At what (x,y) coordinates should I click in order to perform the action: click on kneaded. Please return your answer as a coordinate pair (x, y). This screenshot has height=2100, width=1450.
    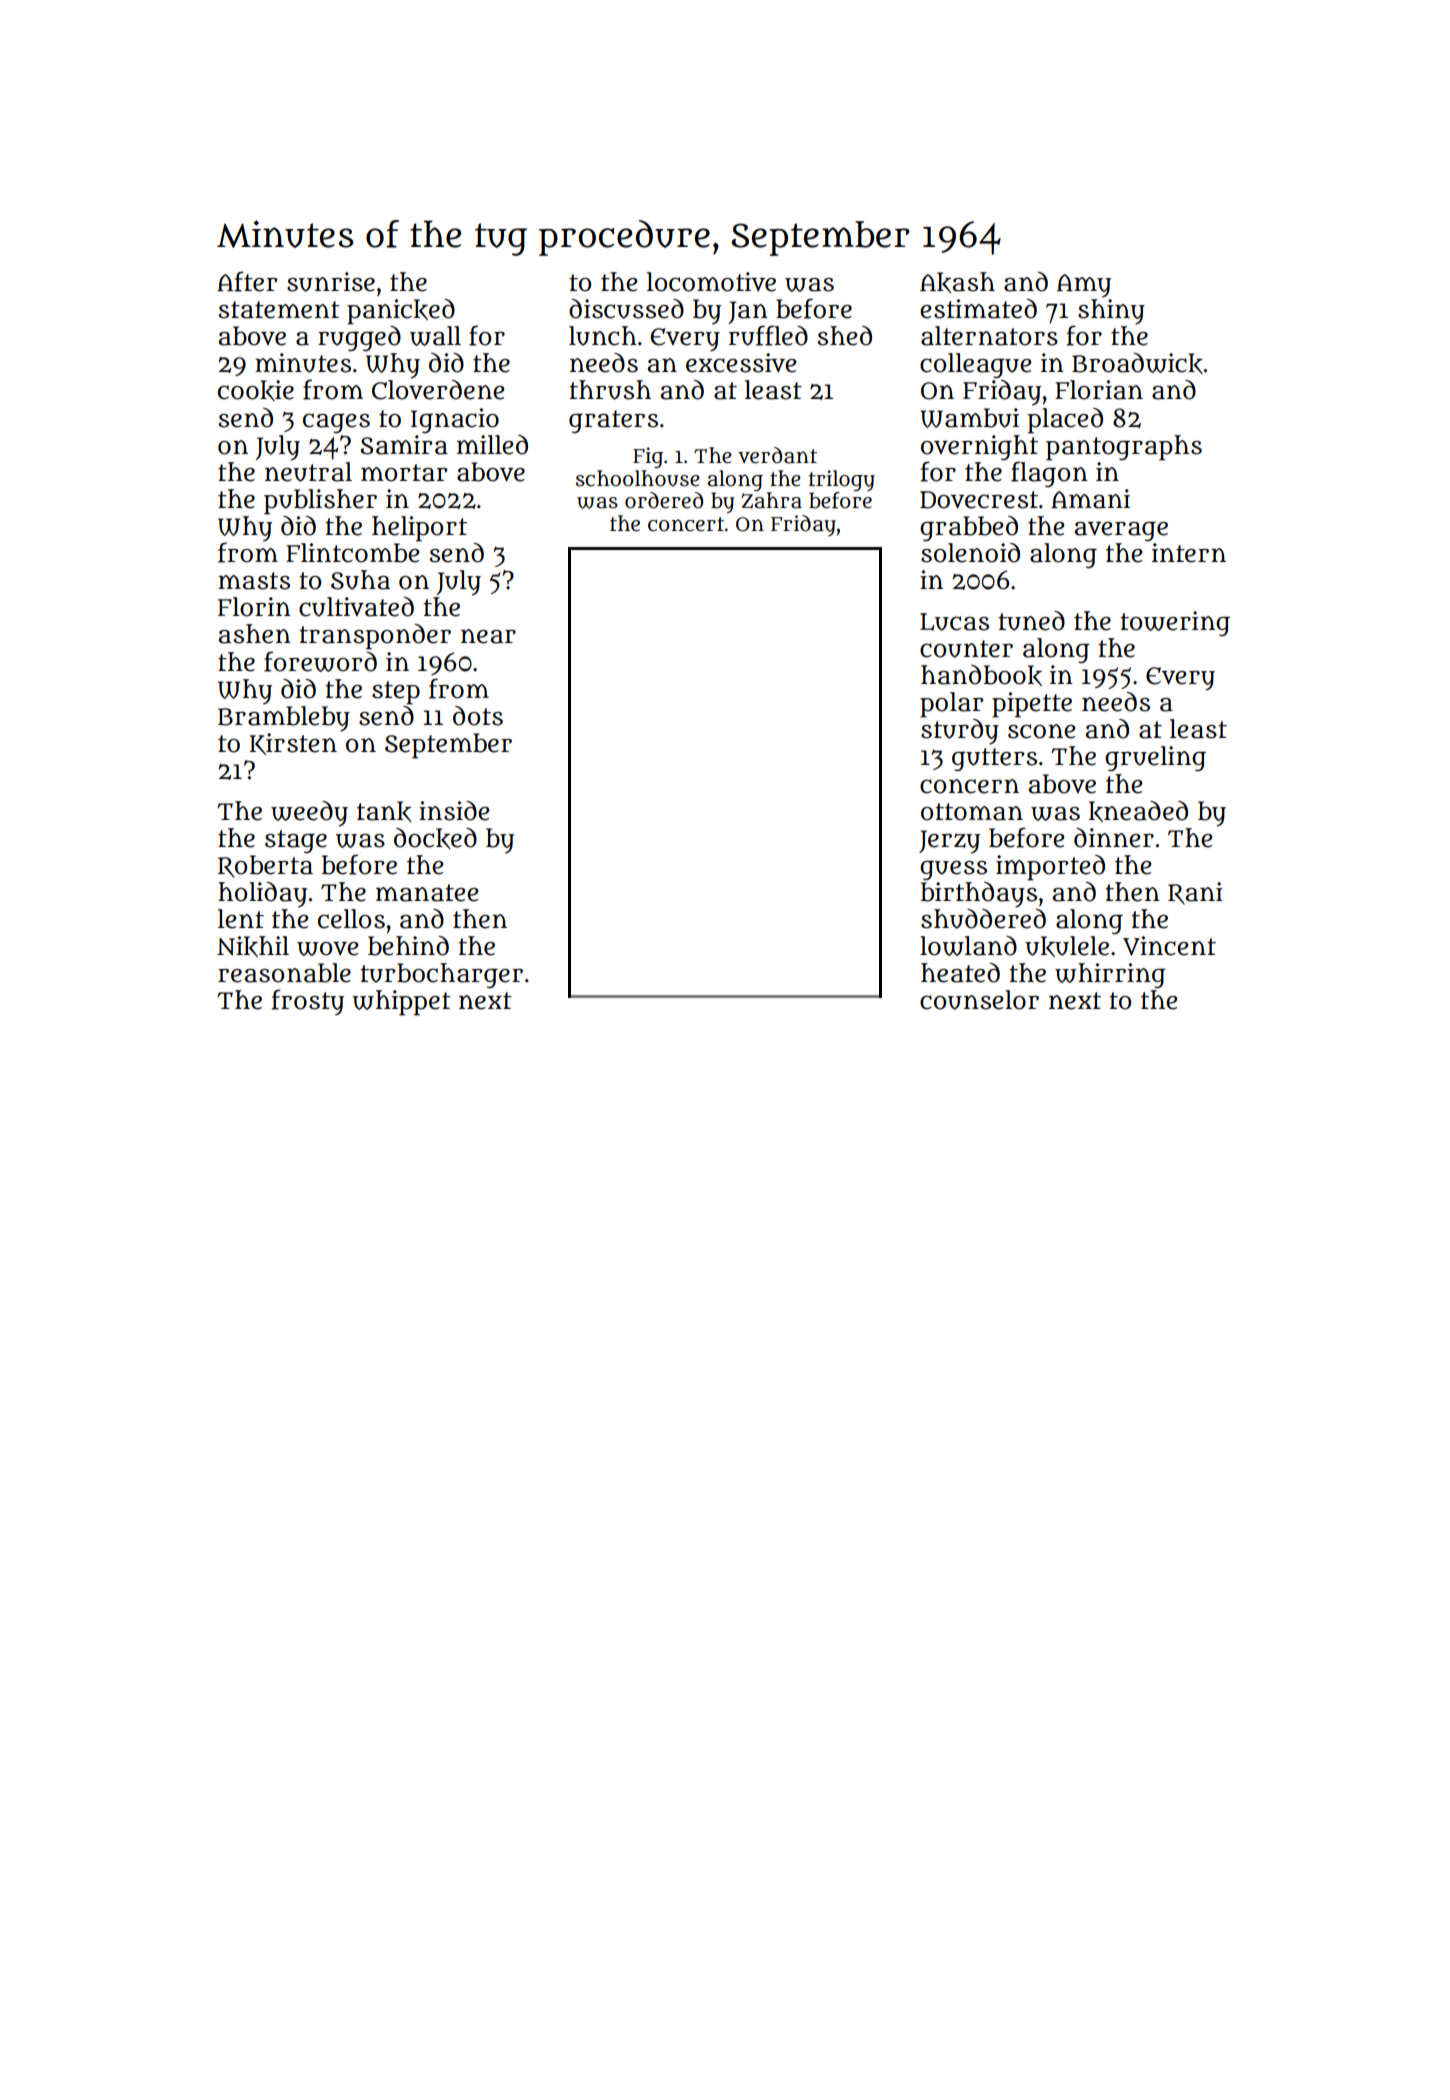
    Looking at the image, I should click on (1138, 811).
